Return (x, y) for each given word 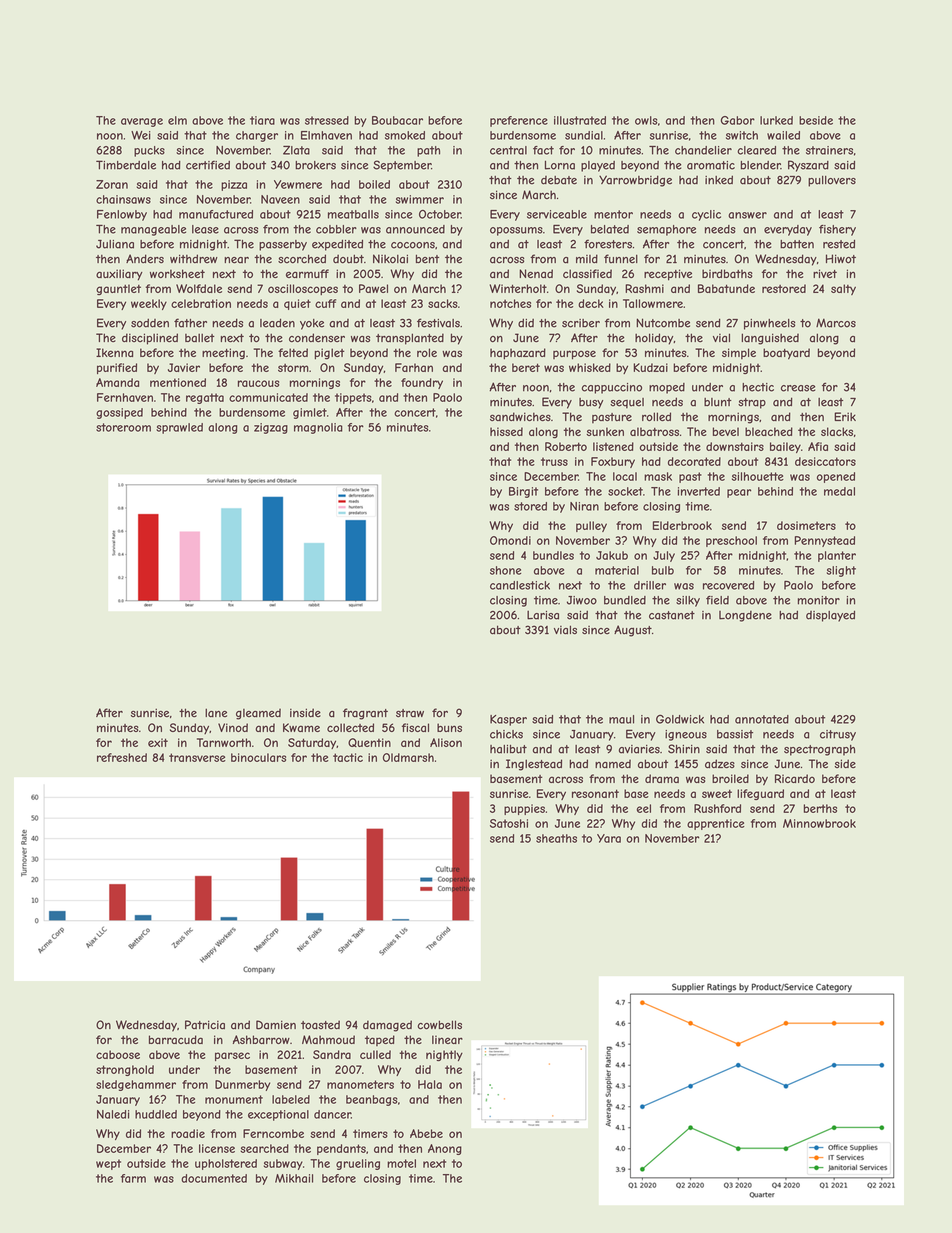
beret (526, 367)
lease (205, 229)
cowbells (439, 1025)
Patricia (205, 1025)
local (625, 476)
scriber (581, 323)
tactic (348, 757)
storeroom (123, 427)
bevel (726, 431)
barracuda (176, 1039)
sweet (717, 793)
